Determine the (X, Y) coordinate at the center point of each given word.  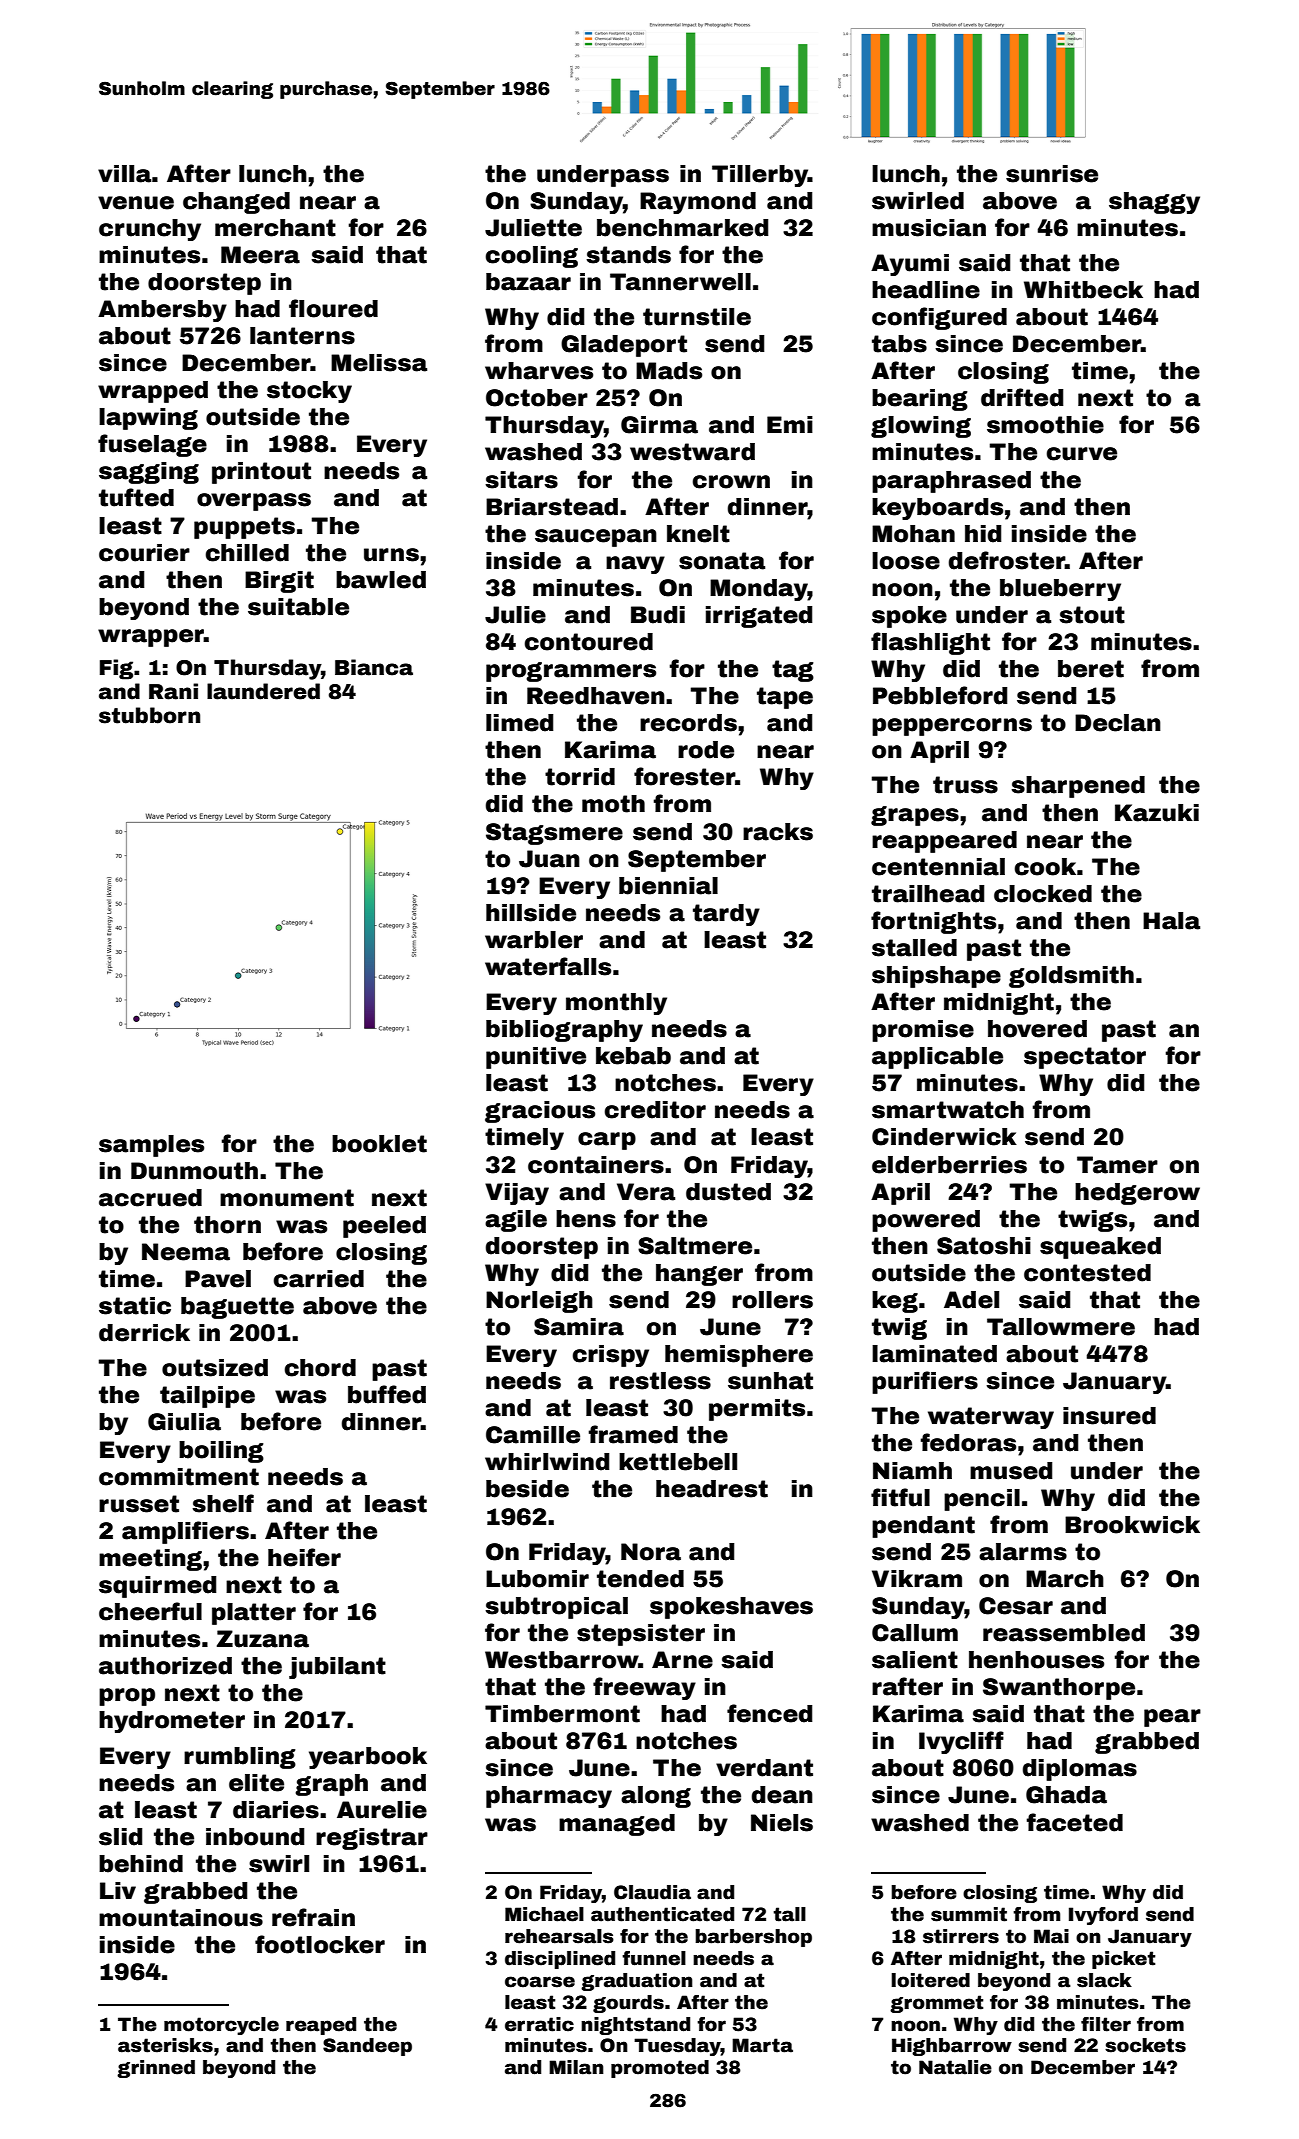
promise (923, 1031)
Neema (186, 1252)
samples (151, 1146)
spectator (1085, 1058)
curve (1082, 454)
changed (236, 203)
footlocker (320, 1944)
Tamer (1117, 1165)
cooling (532, 257)
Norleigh (539, 1302)
